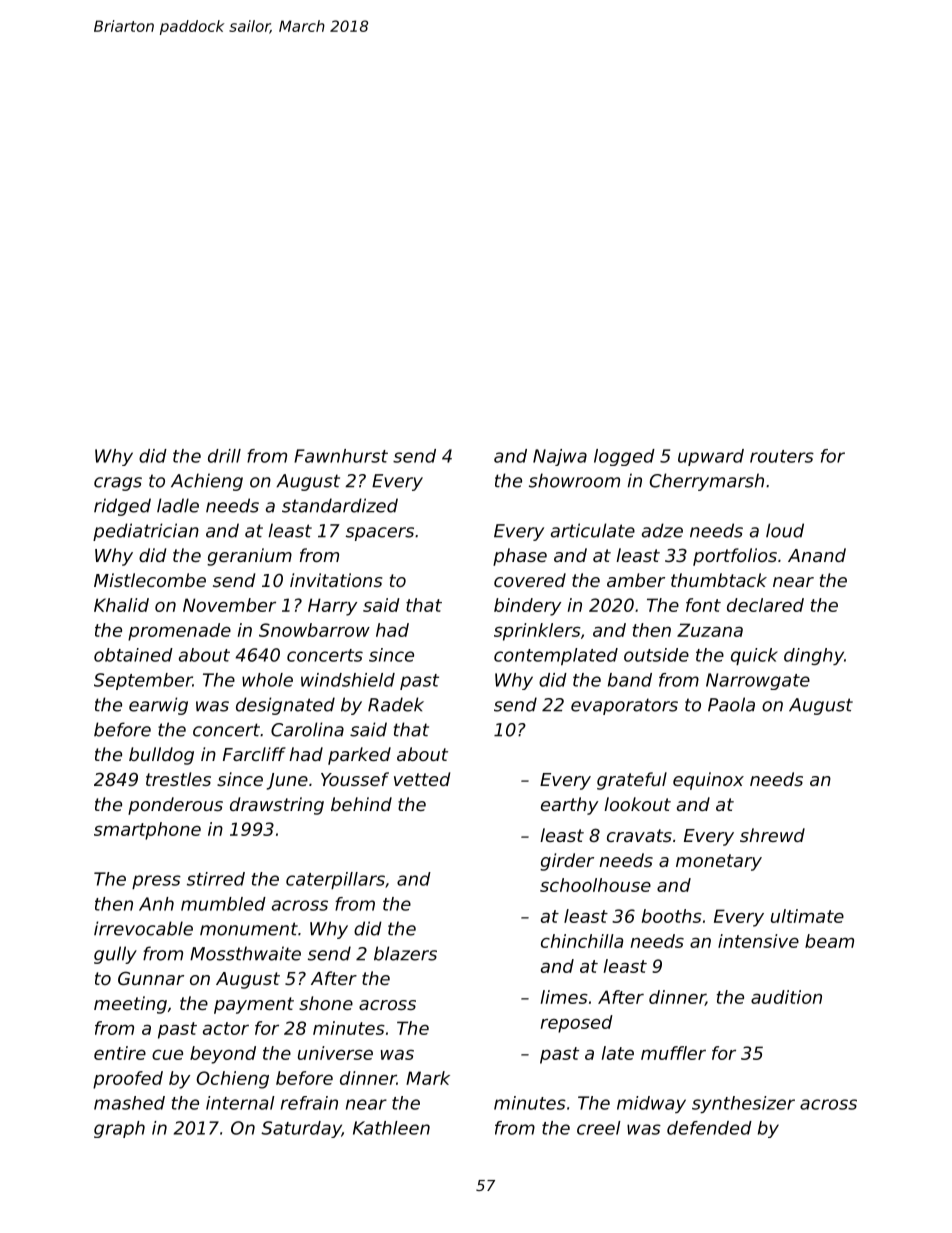 This page has width=952, height=1233. I want to click on graph, so click(119, 1129).
